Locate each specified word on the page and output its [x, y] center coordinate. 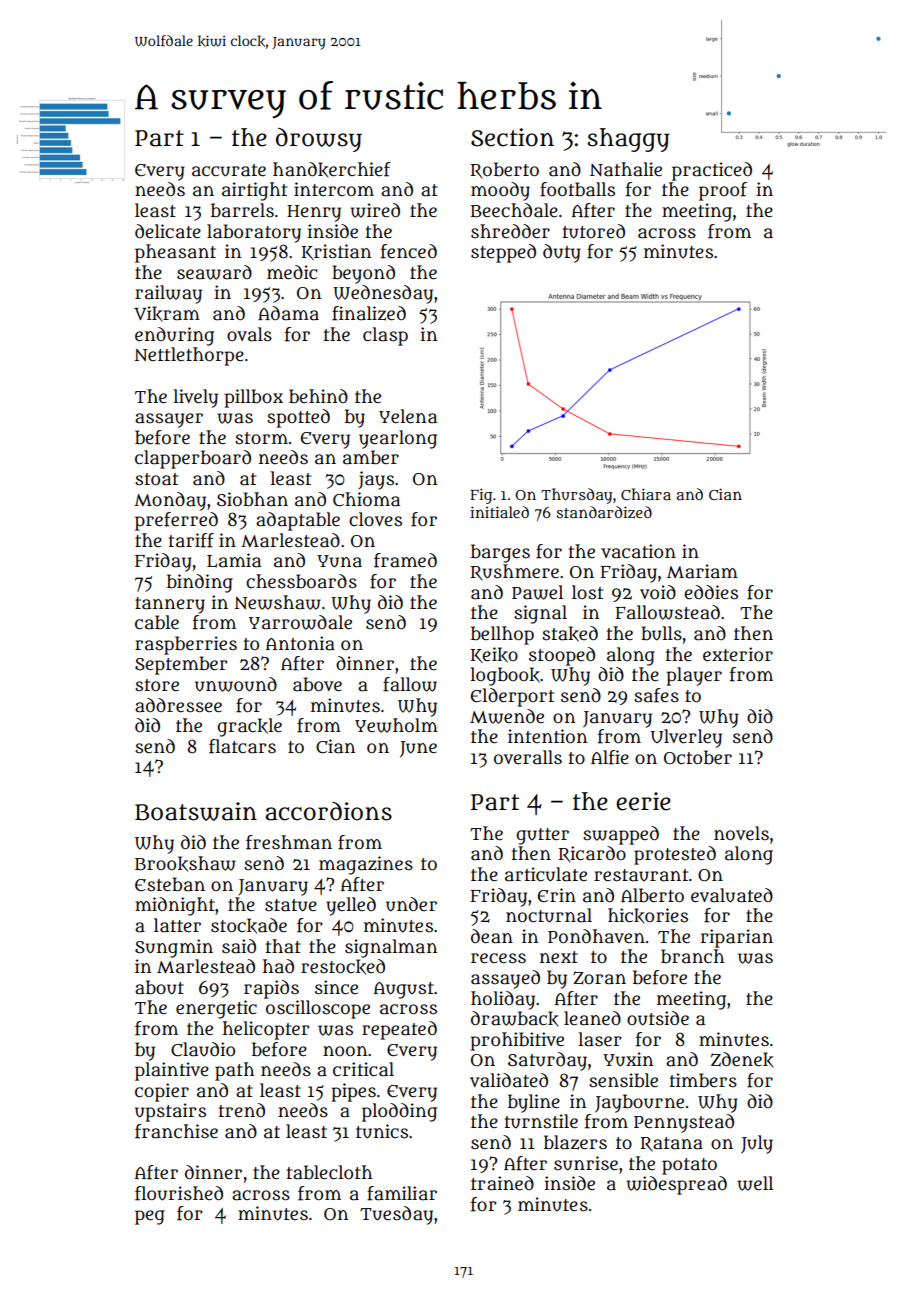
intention [547, 736]
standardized [604, 512]
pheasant [175, 253]
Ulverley [686, 738]
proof [723, 191]
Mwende [507, 716]
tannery [170, 605]
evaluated [732, 895]
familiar [402, 1193]
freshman [289, 842]
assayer [169, 420]
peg [150, 1217]
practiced [712, 171]
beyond [363, 274]
